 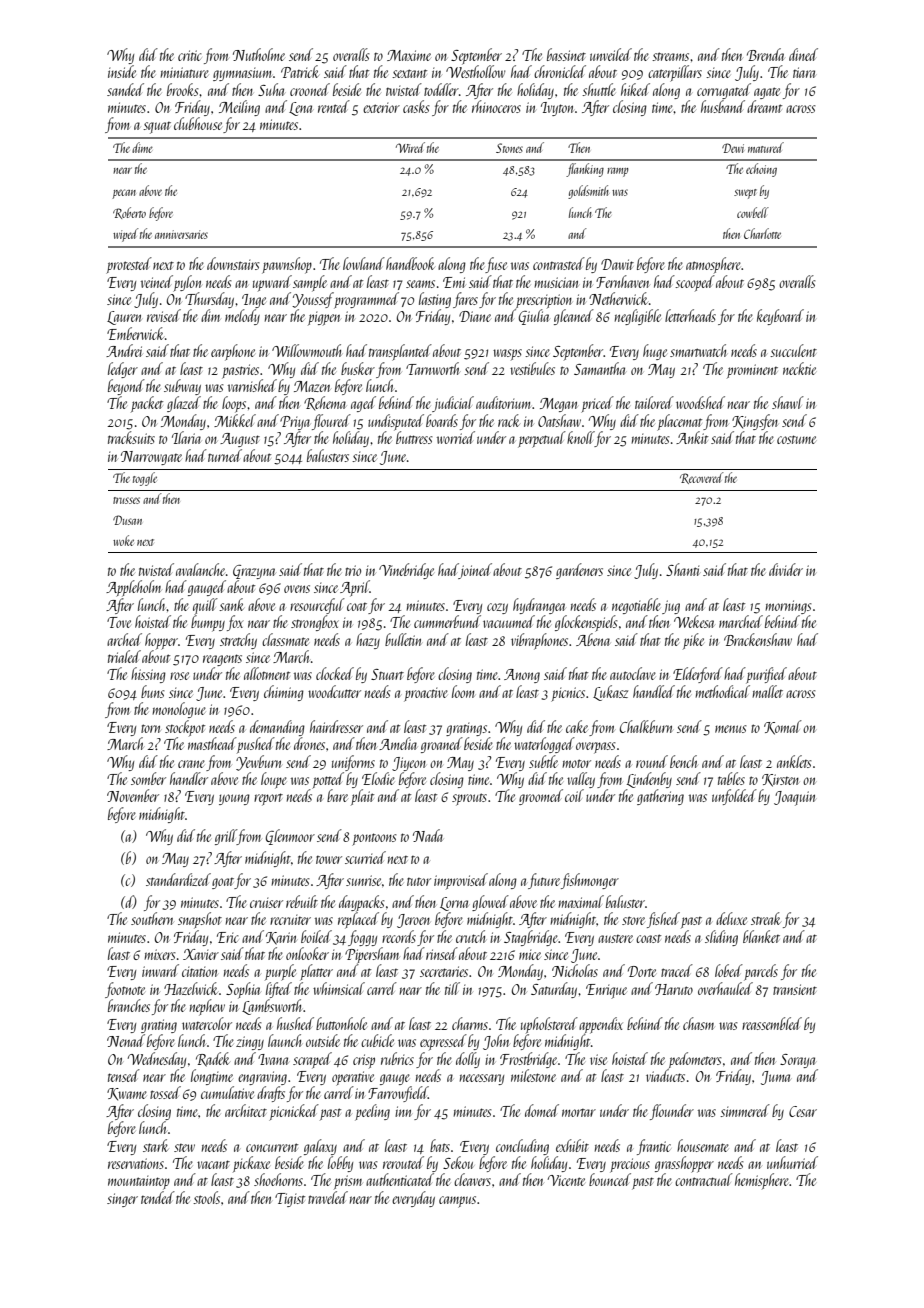 I want to click on joined, so click(x=475, y=571).
